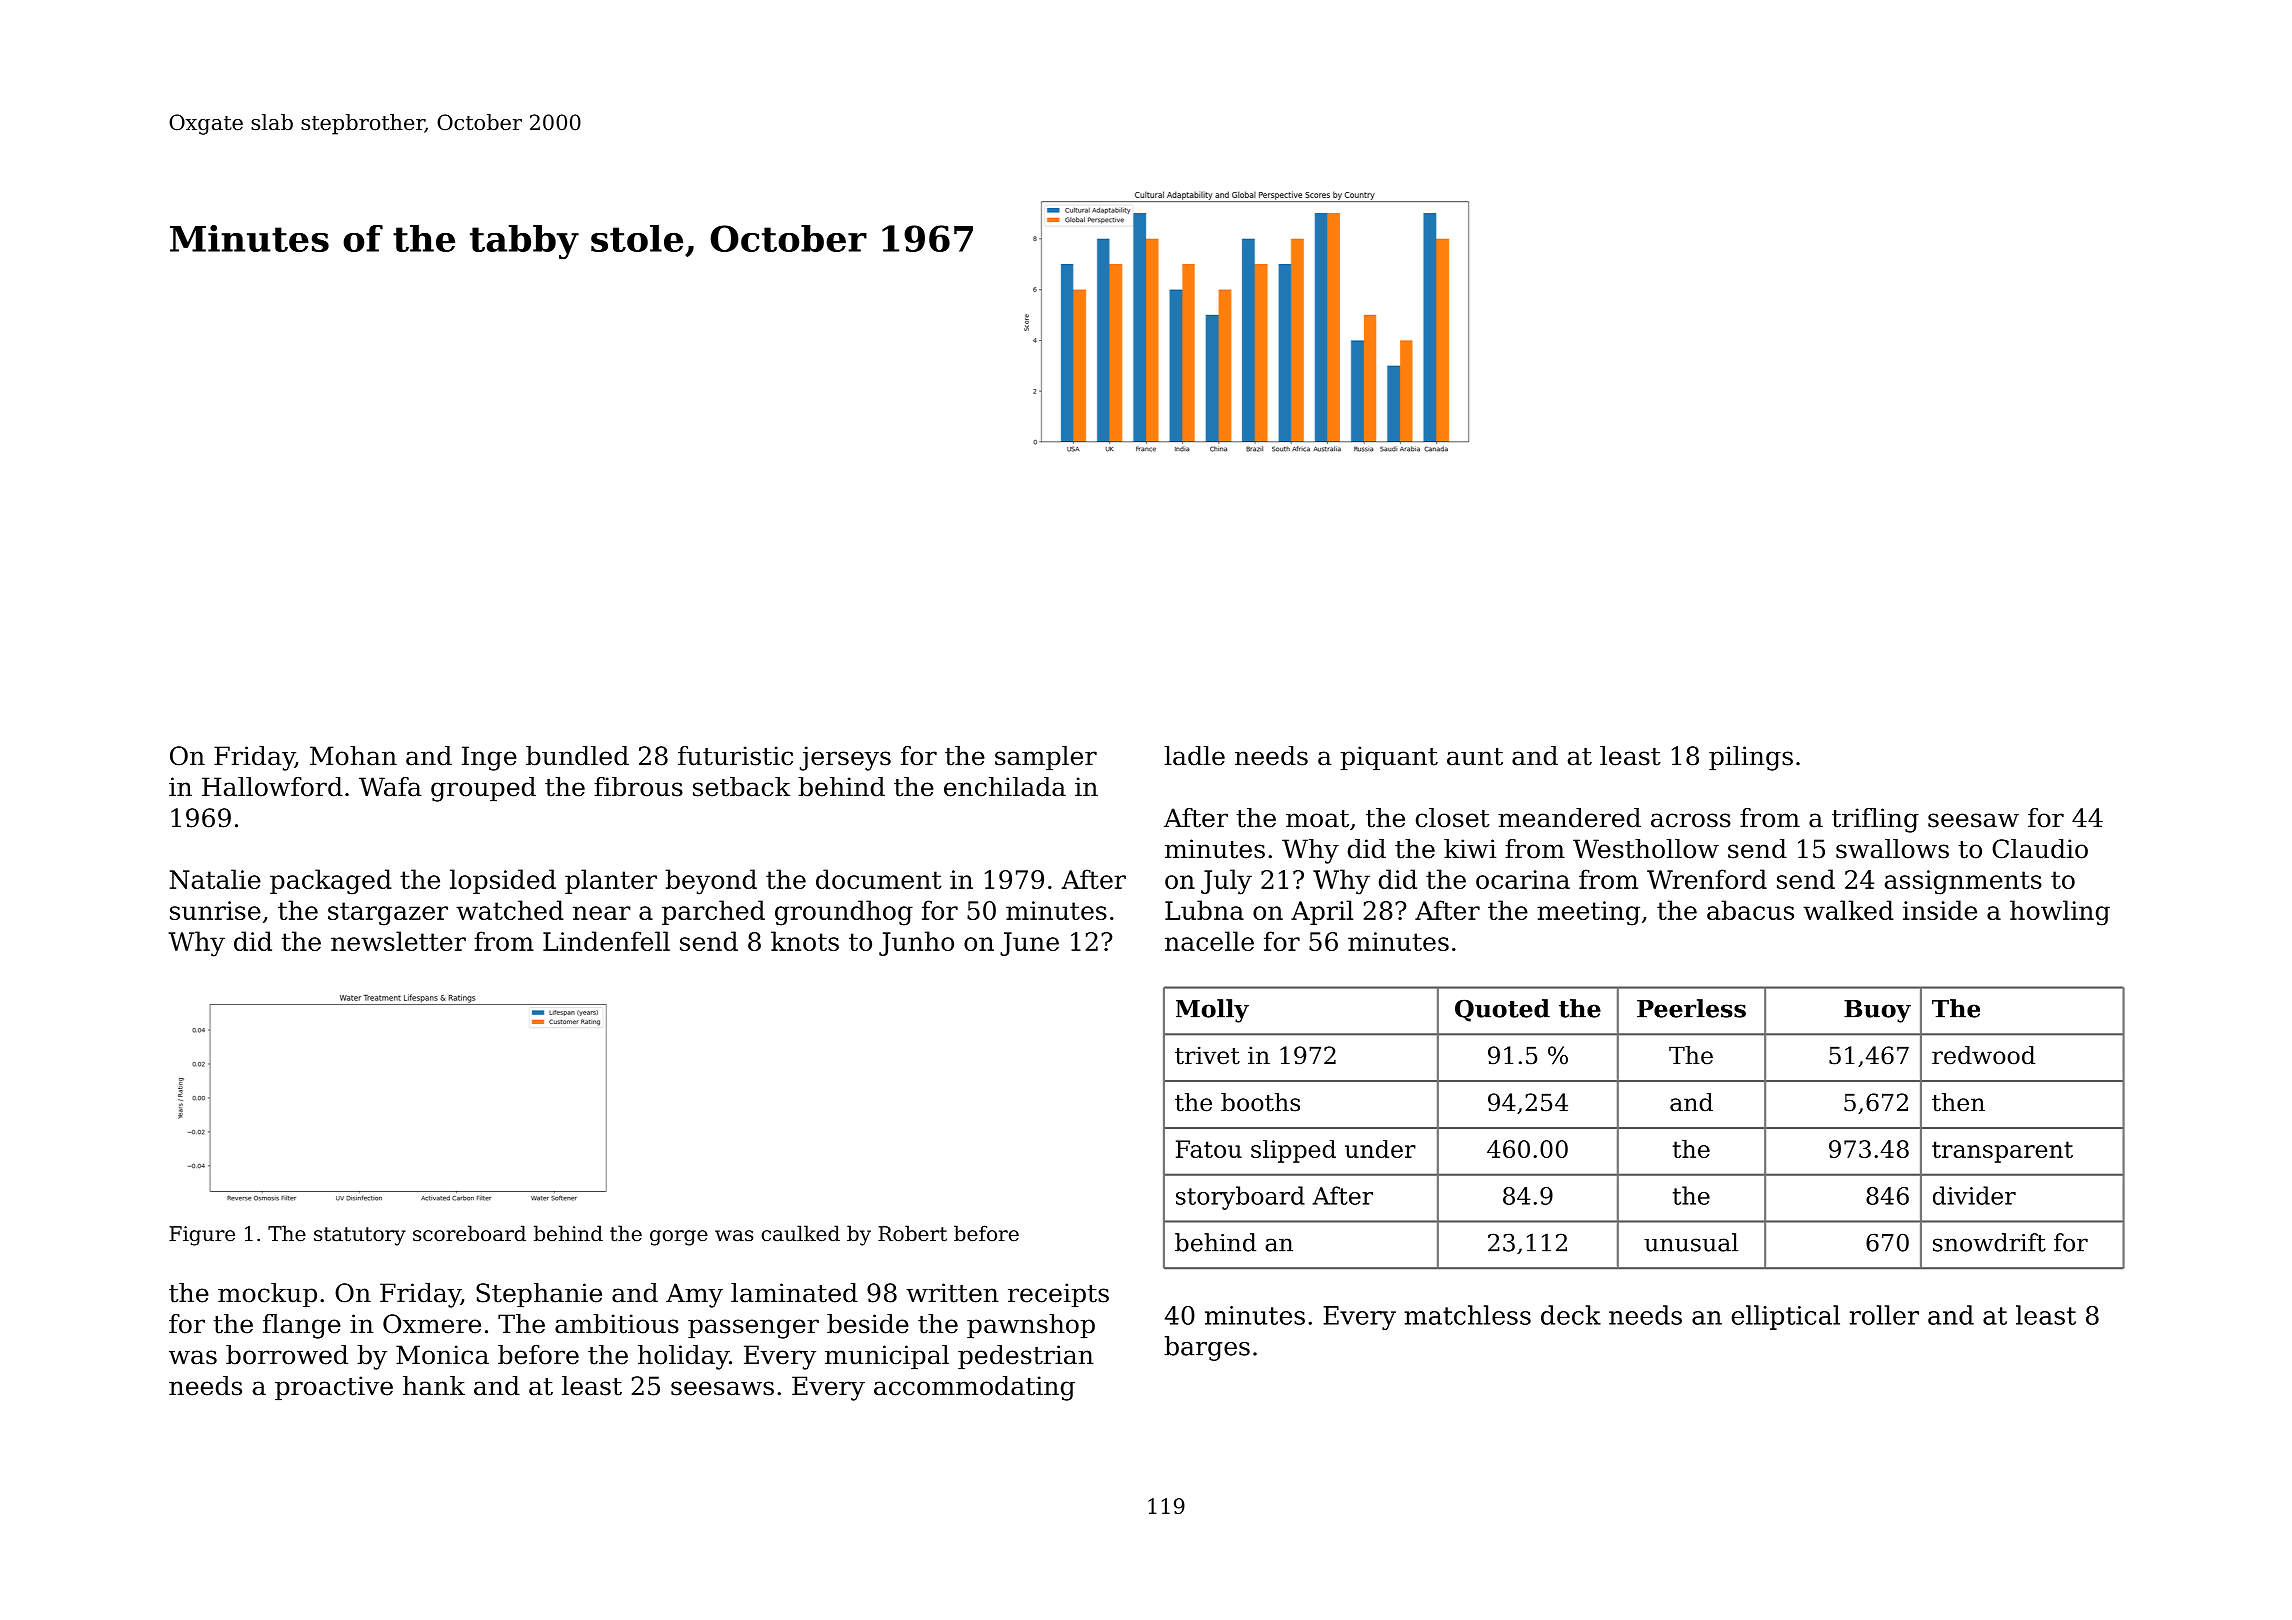 This image has width=2292, height=1620. What do you see at coordinates (1058, 1295) in the image?
I see `receipts` at bounding box center [1058, 1295].
